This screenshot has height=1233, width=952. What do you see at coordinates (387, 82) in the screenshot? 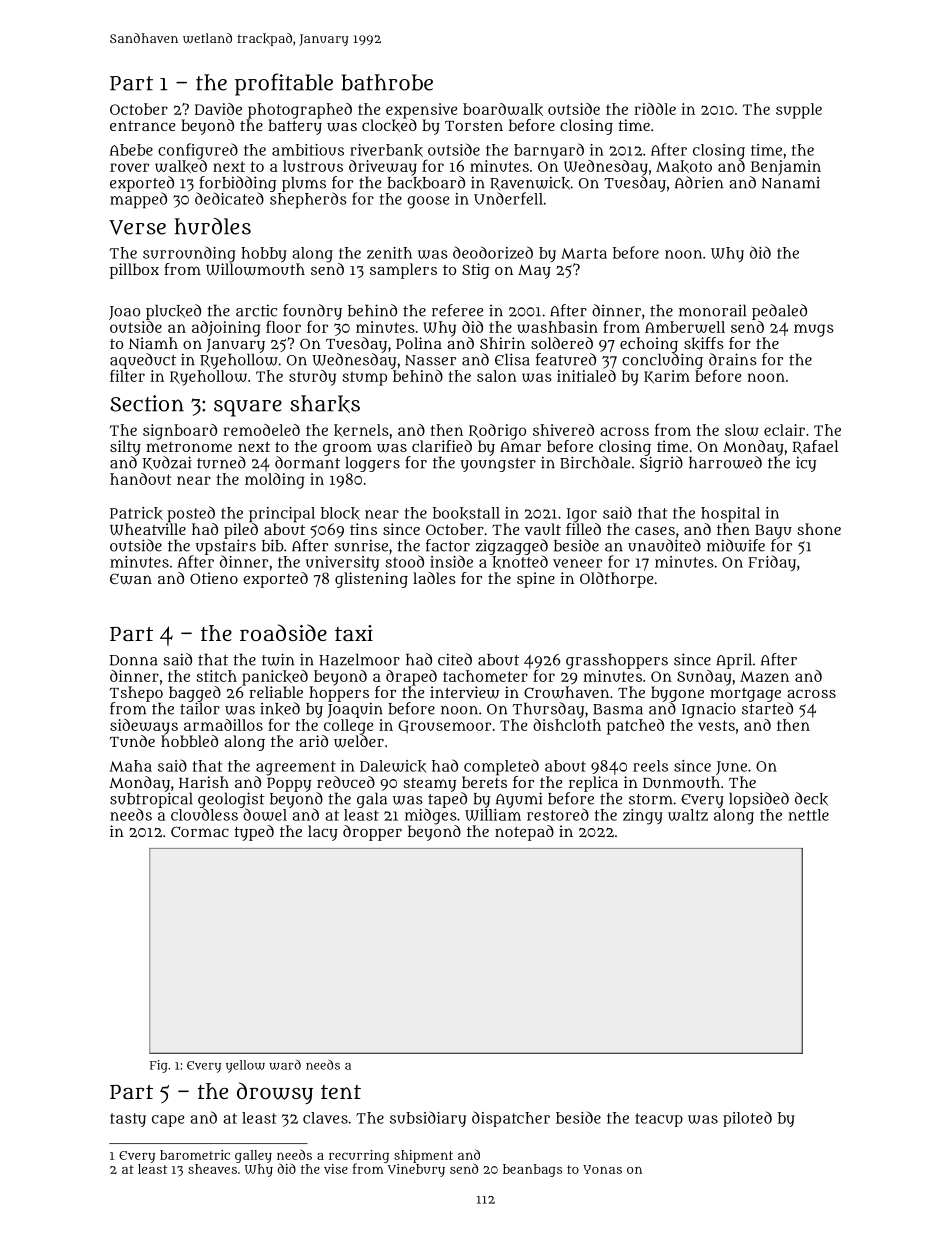
I see `bathrobe` at bounding box center [387, 82].
